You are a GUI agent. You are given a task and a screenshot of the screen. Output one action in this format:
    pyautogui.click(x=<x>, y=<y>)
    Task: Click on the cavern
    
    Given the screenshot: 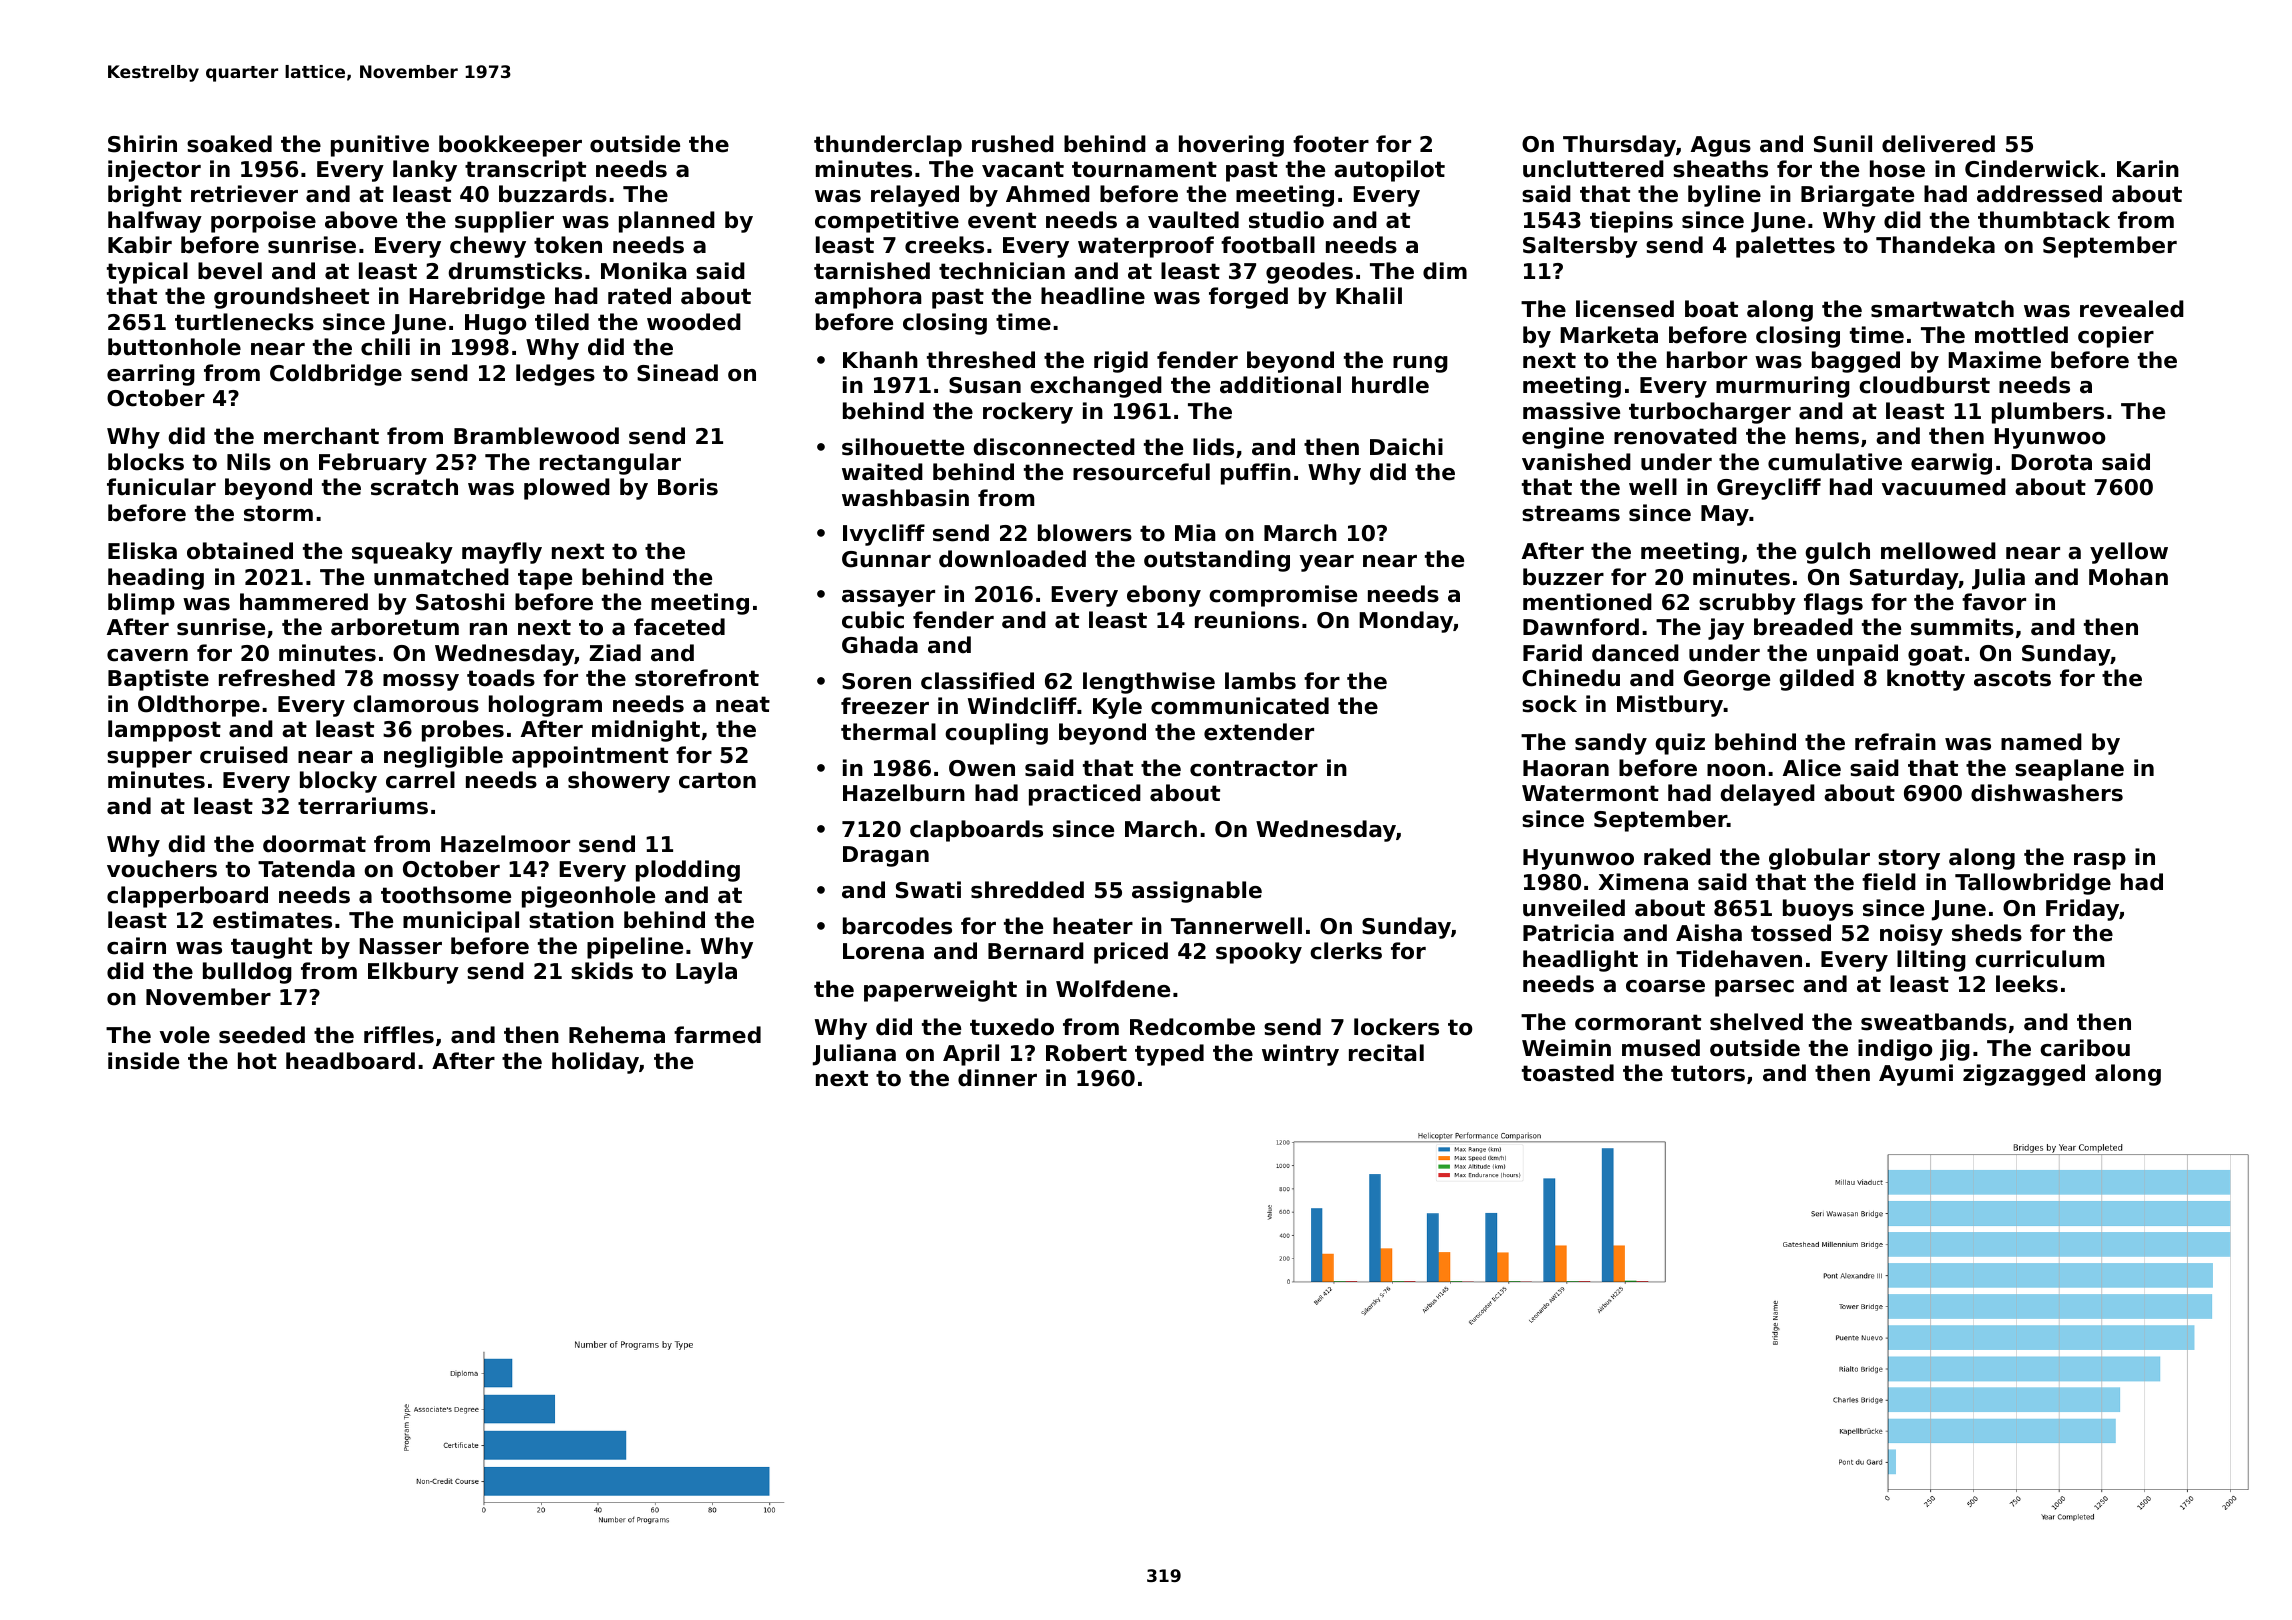 What is the action you would take?
    pyautogui.click(x=147, y=655)
